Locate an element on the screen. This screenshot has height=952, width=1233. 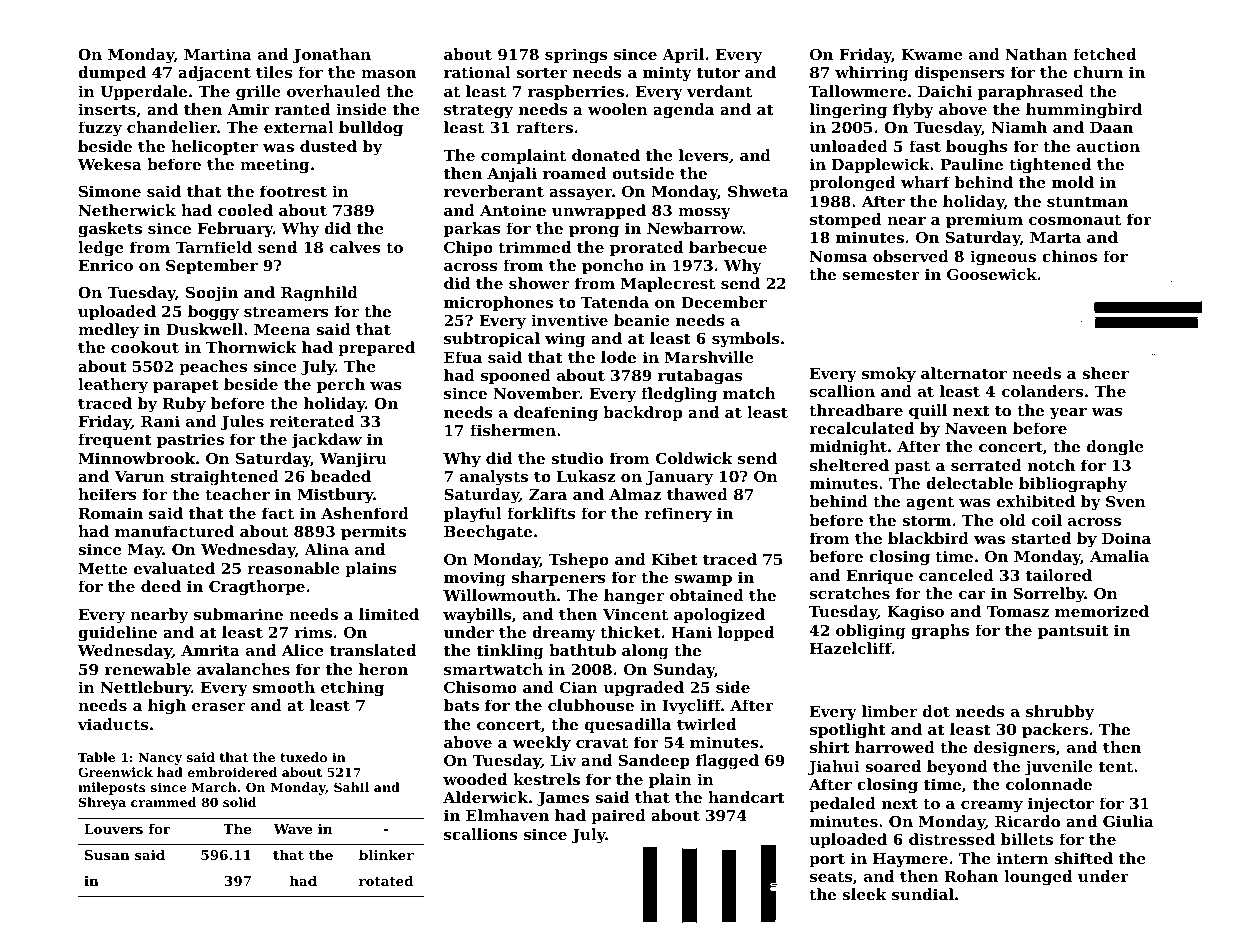
peaches is located at coordinates (213, 367).
